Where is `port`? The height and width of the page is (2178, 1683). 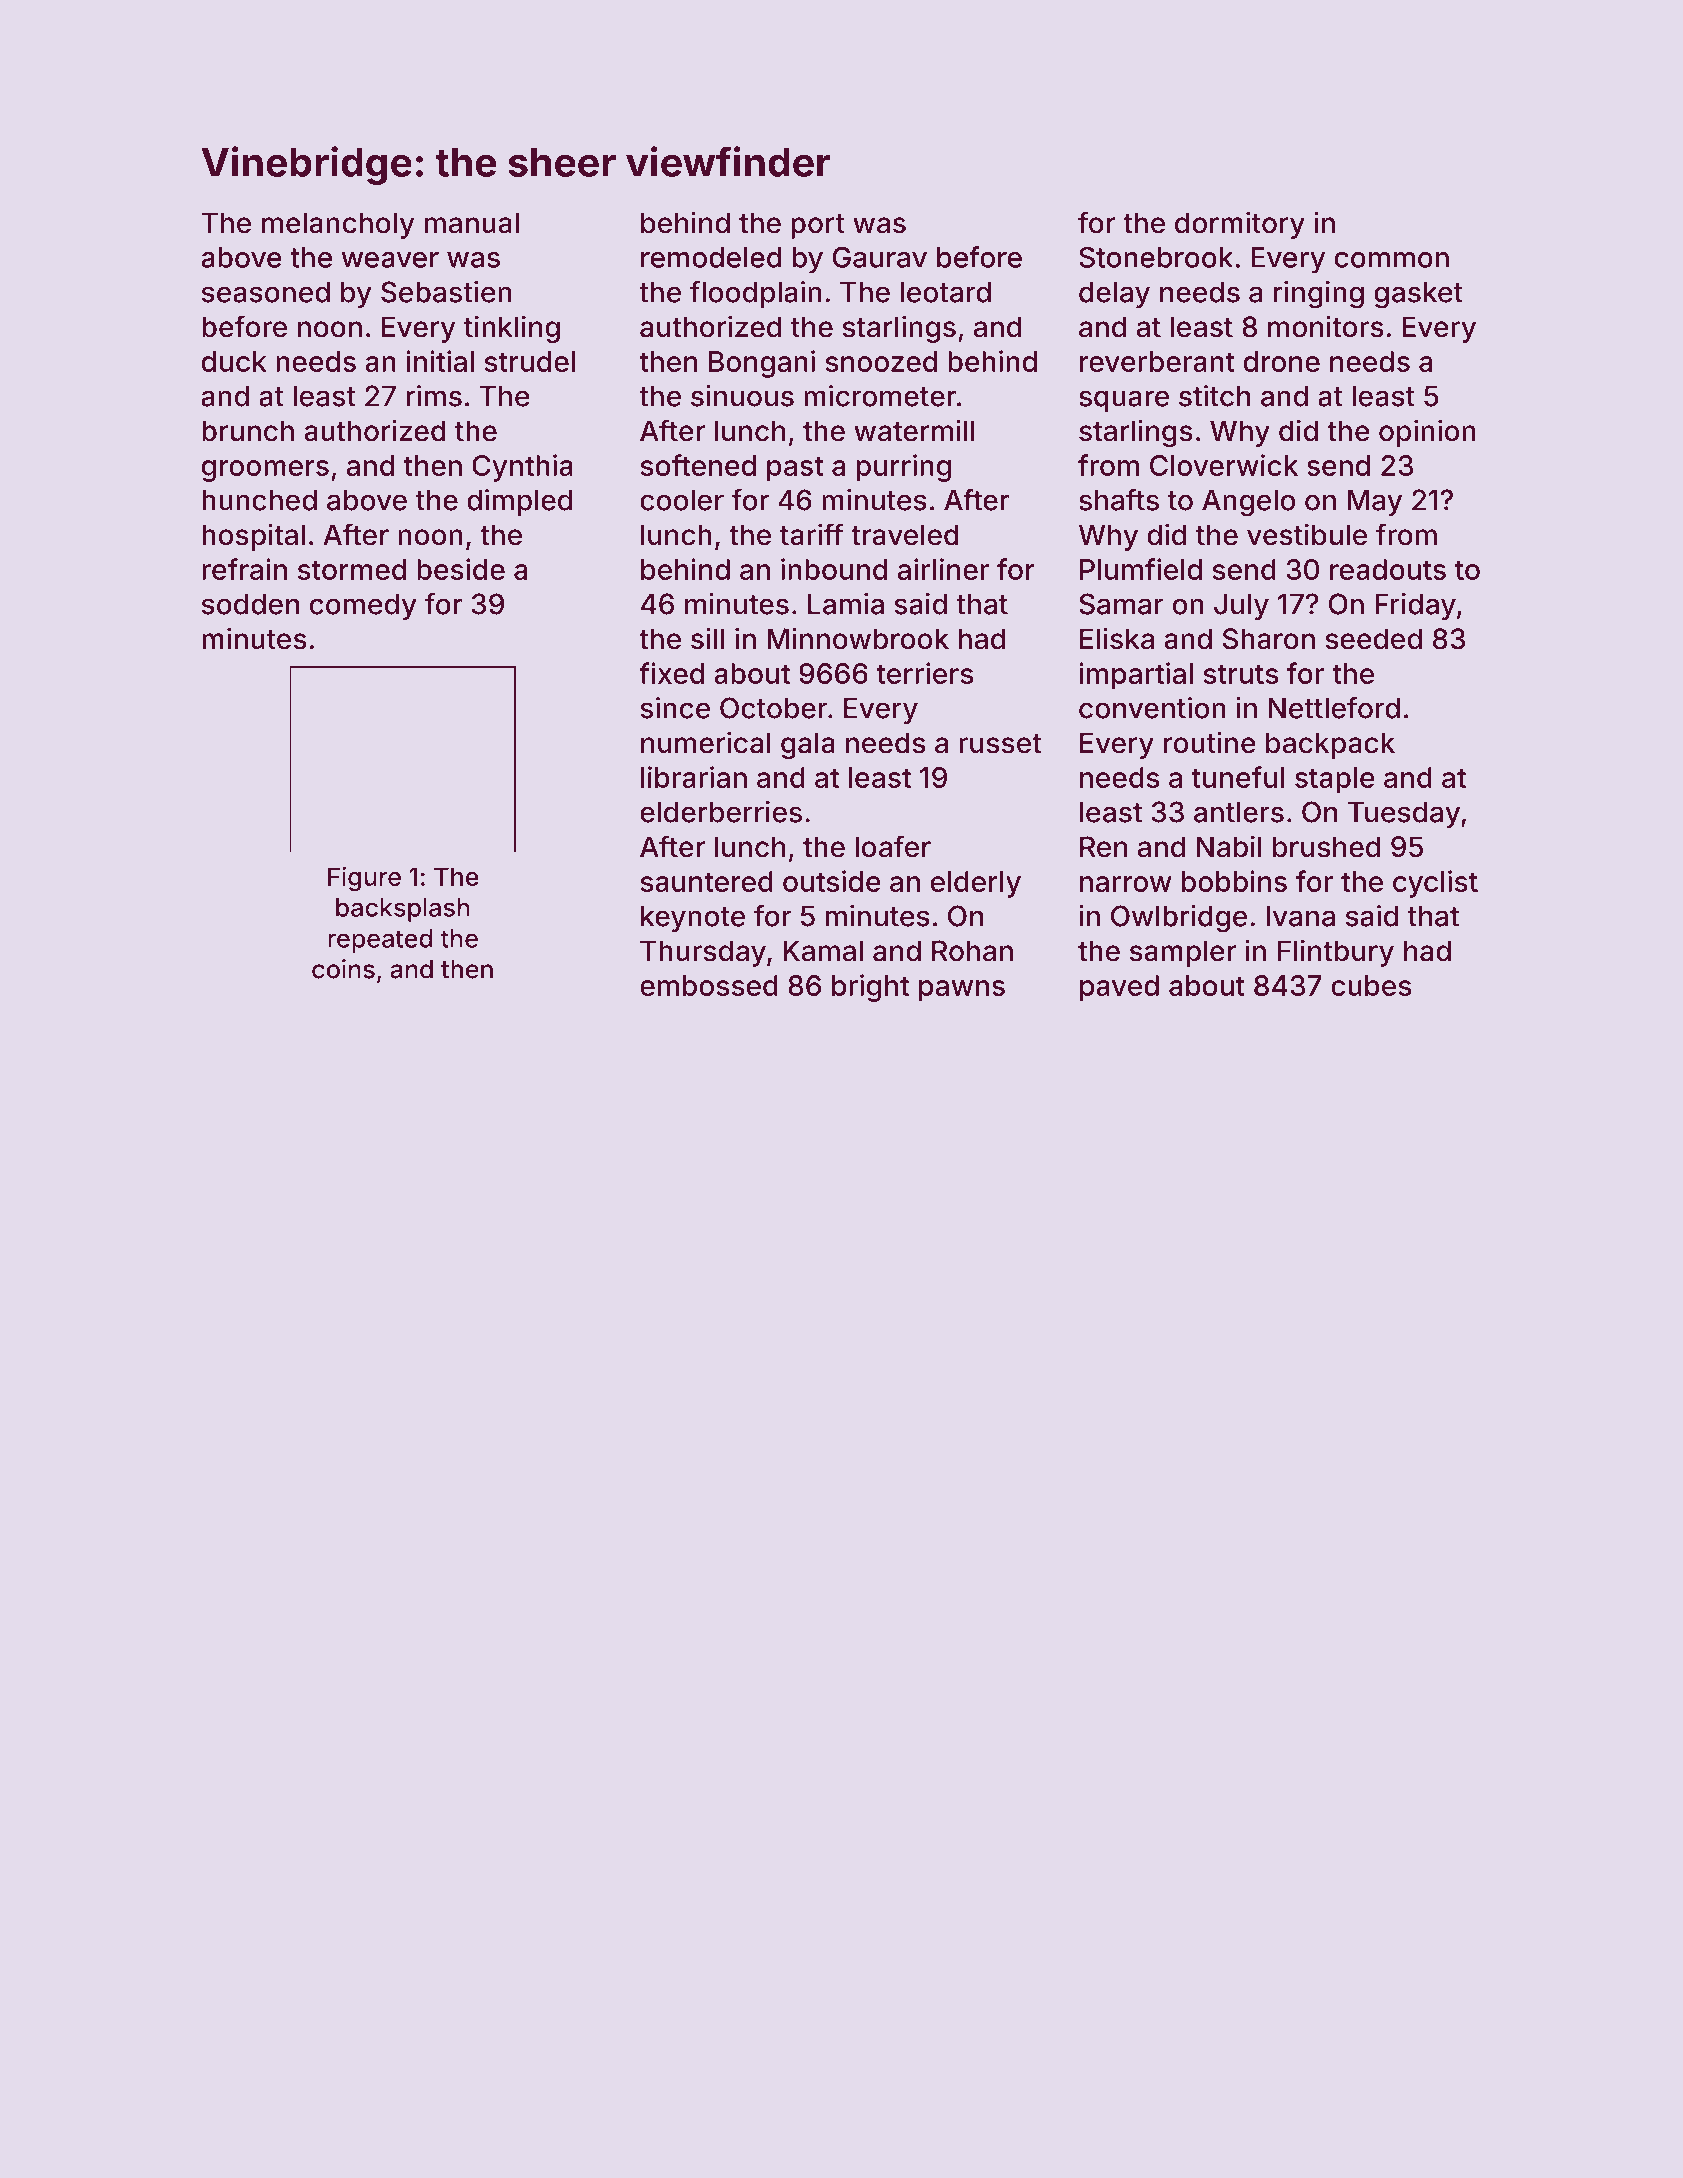
port is located at coordinates (818, 226).
